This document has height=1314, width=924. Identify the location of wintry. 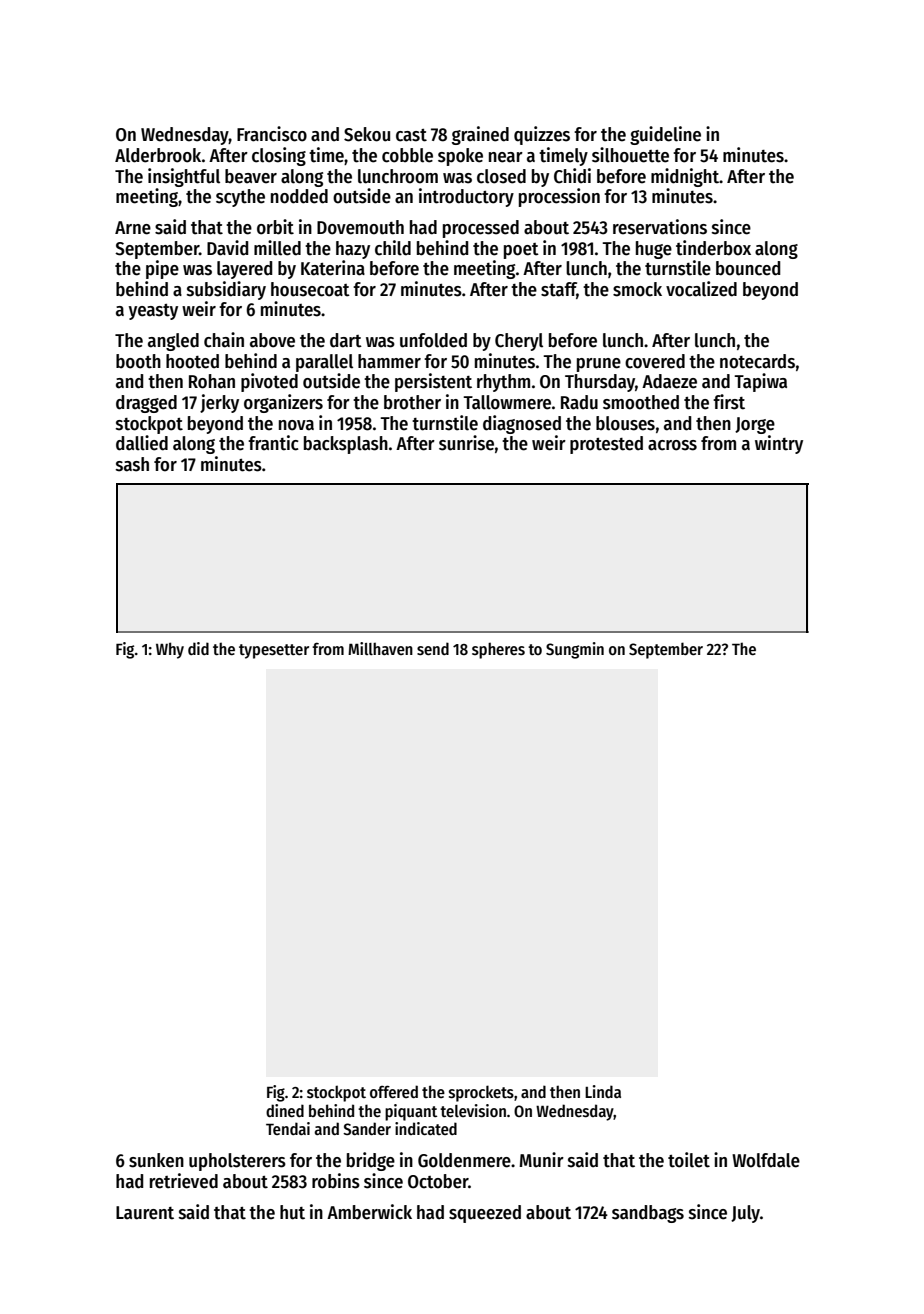
(779, 444).
